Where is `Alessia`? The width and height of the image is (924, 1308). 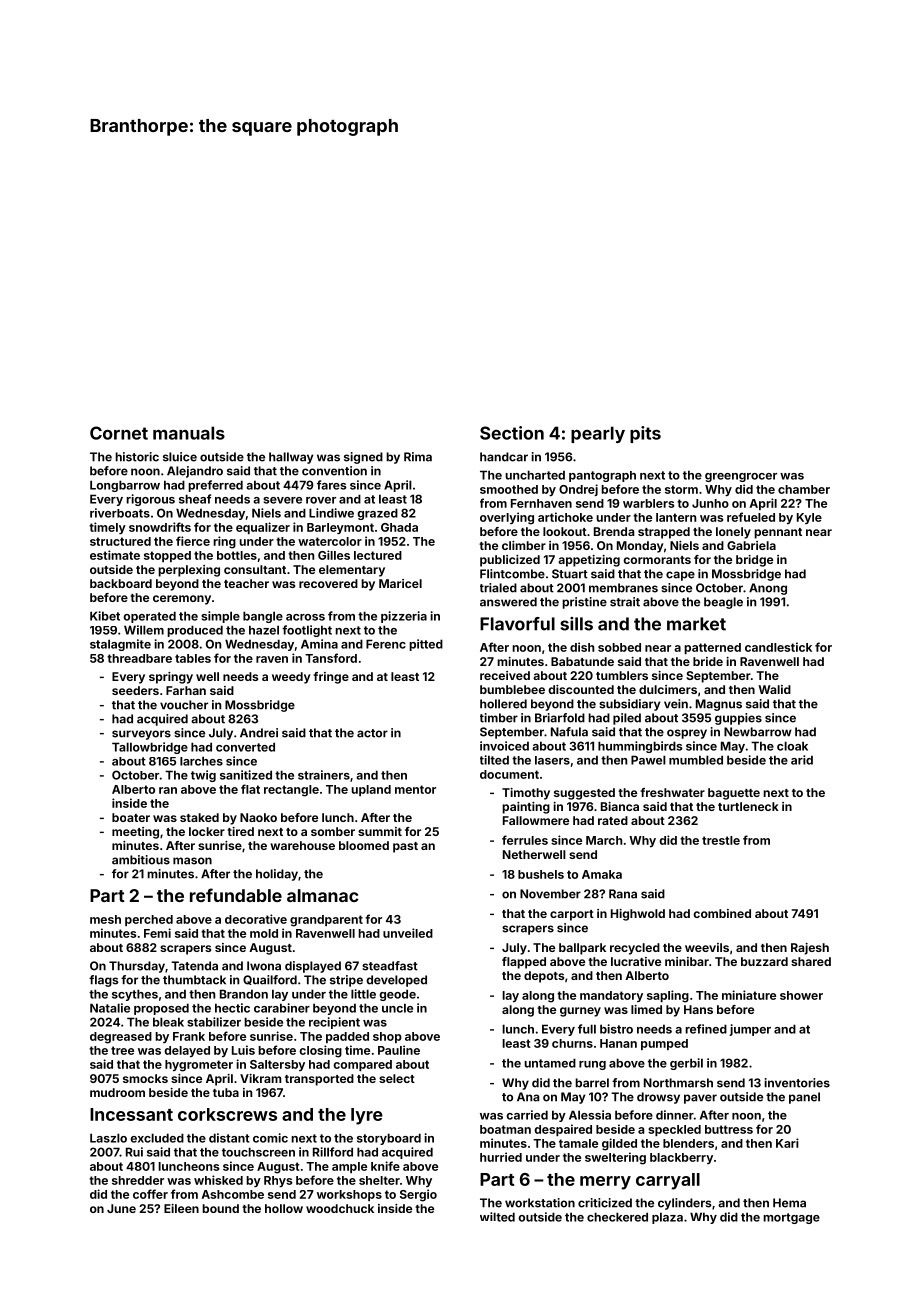 Alessia is located at coordinates (590, 1115).
